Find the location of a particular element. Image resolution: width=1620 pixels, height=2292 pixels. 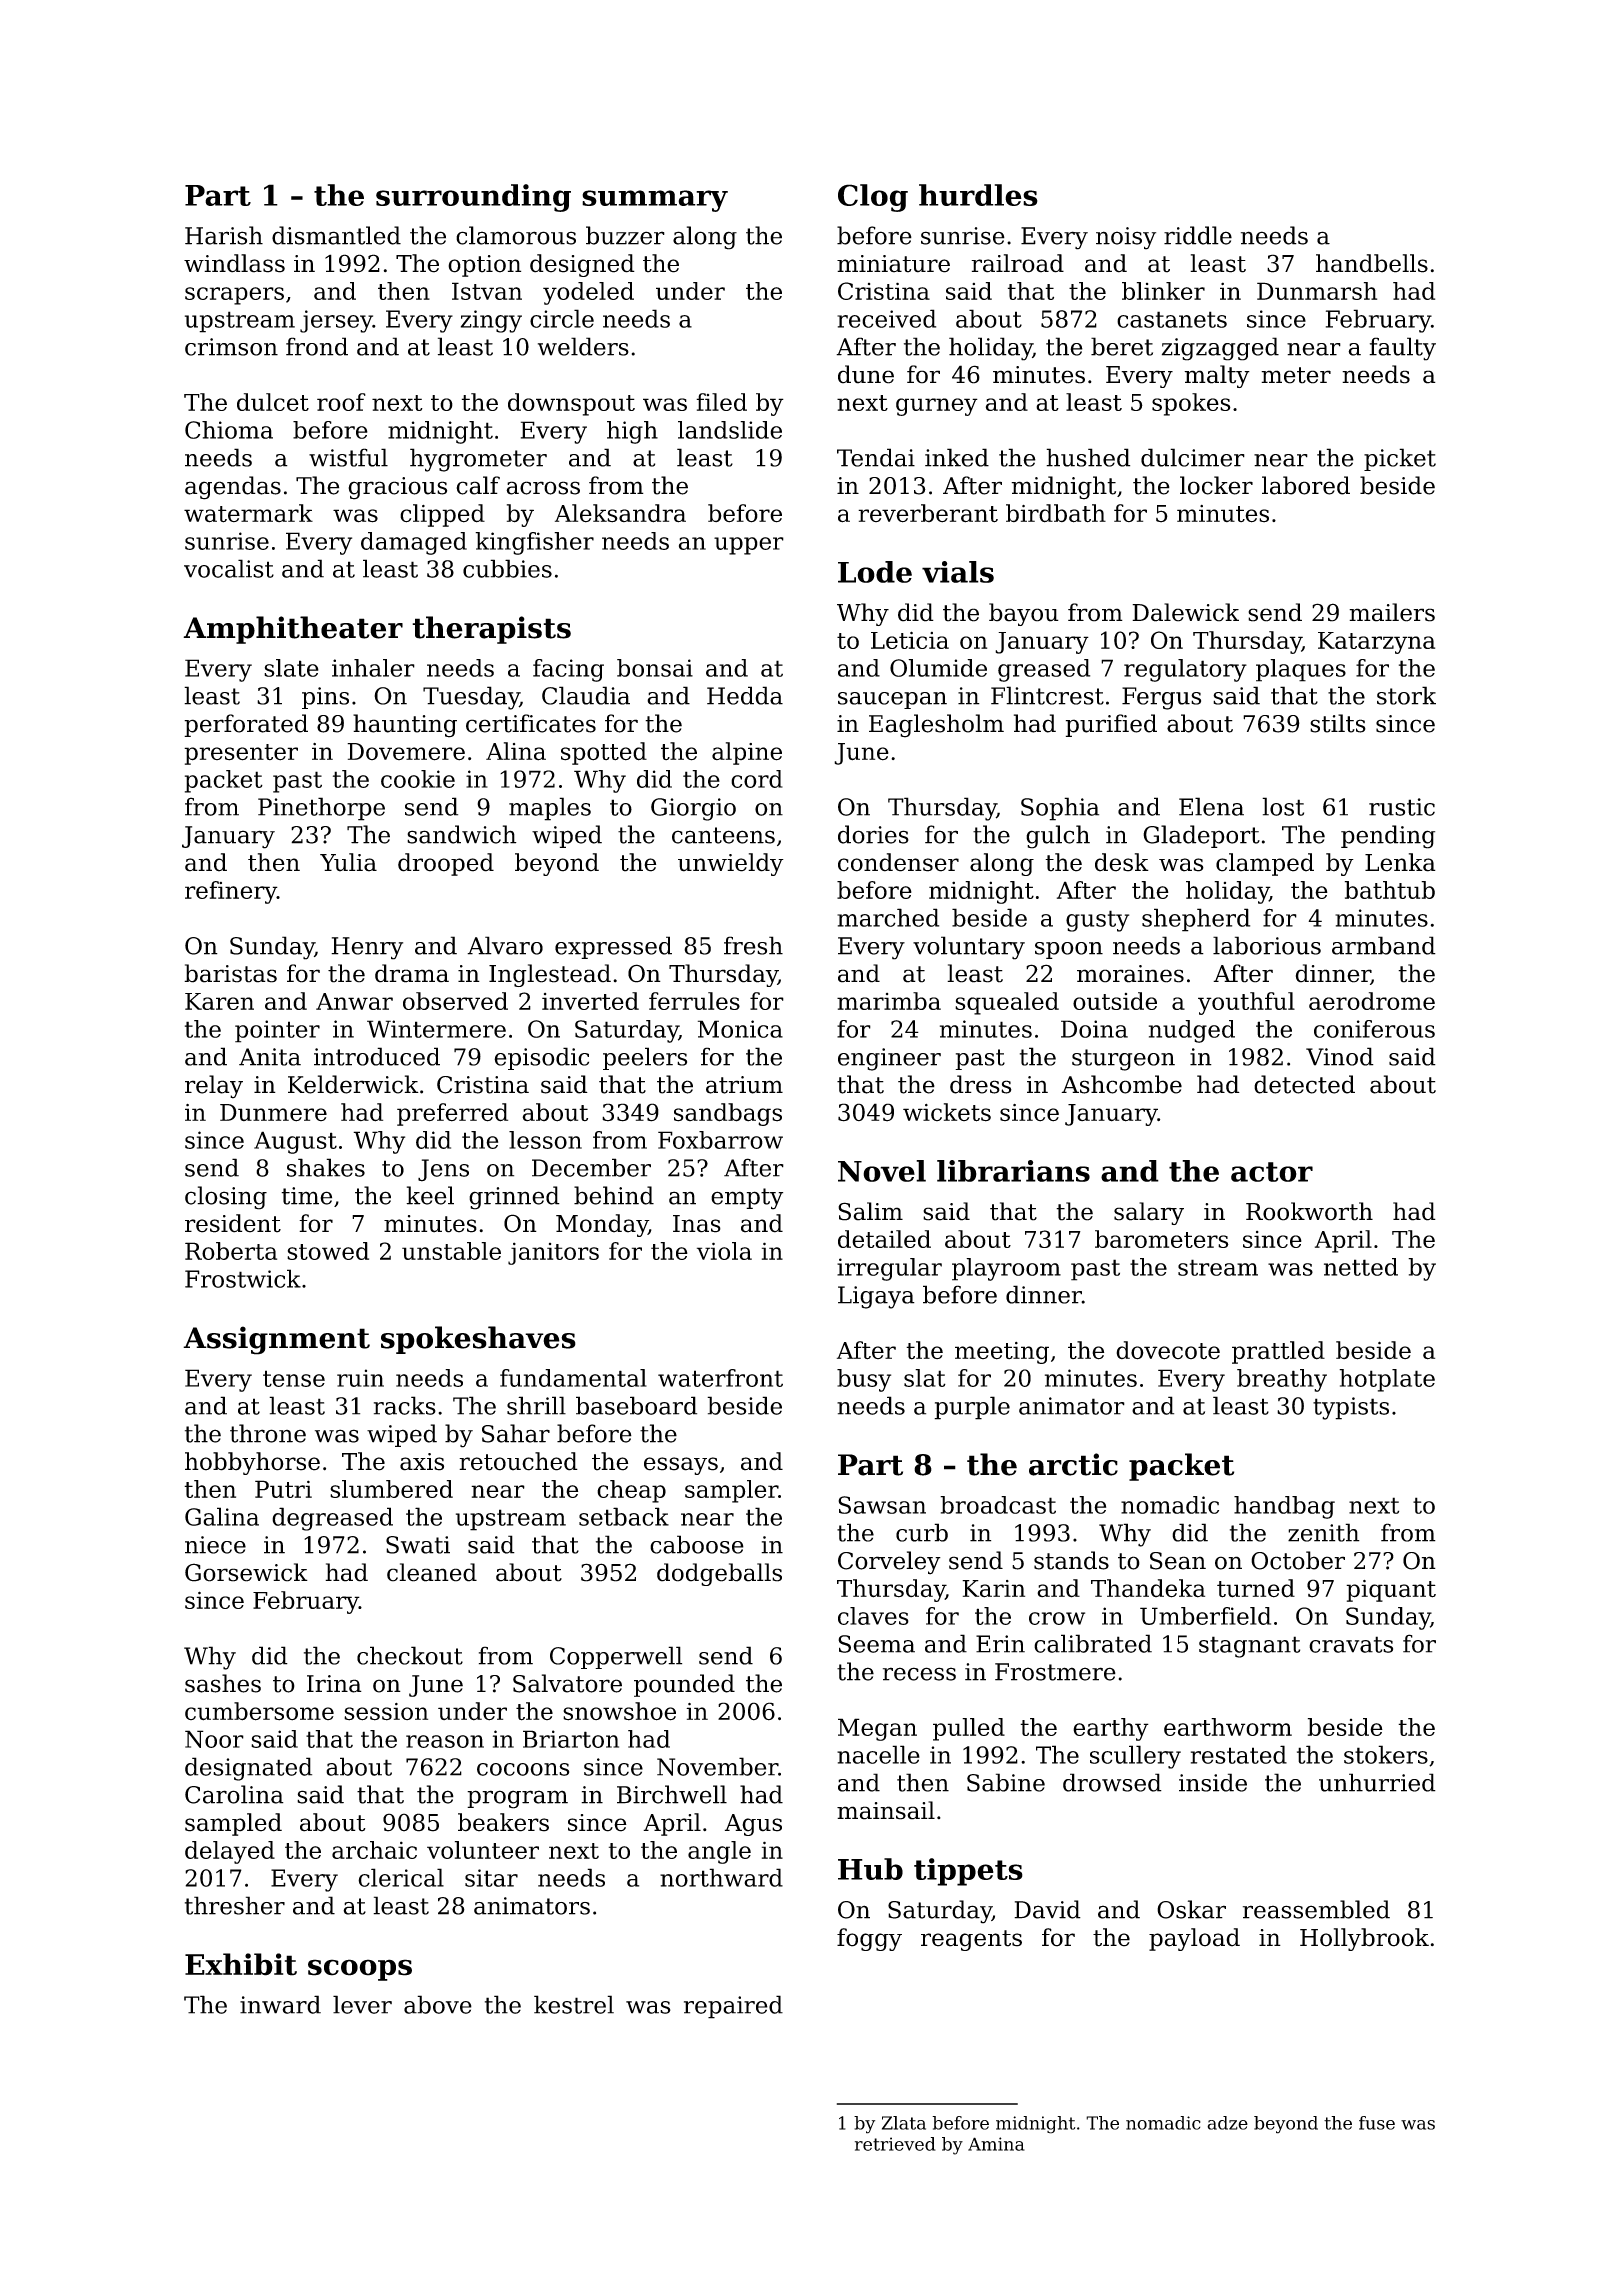

Yulia is located at coordinates (348, 862).
